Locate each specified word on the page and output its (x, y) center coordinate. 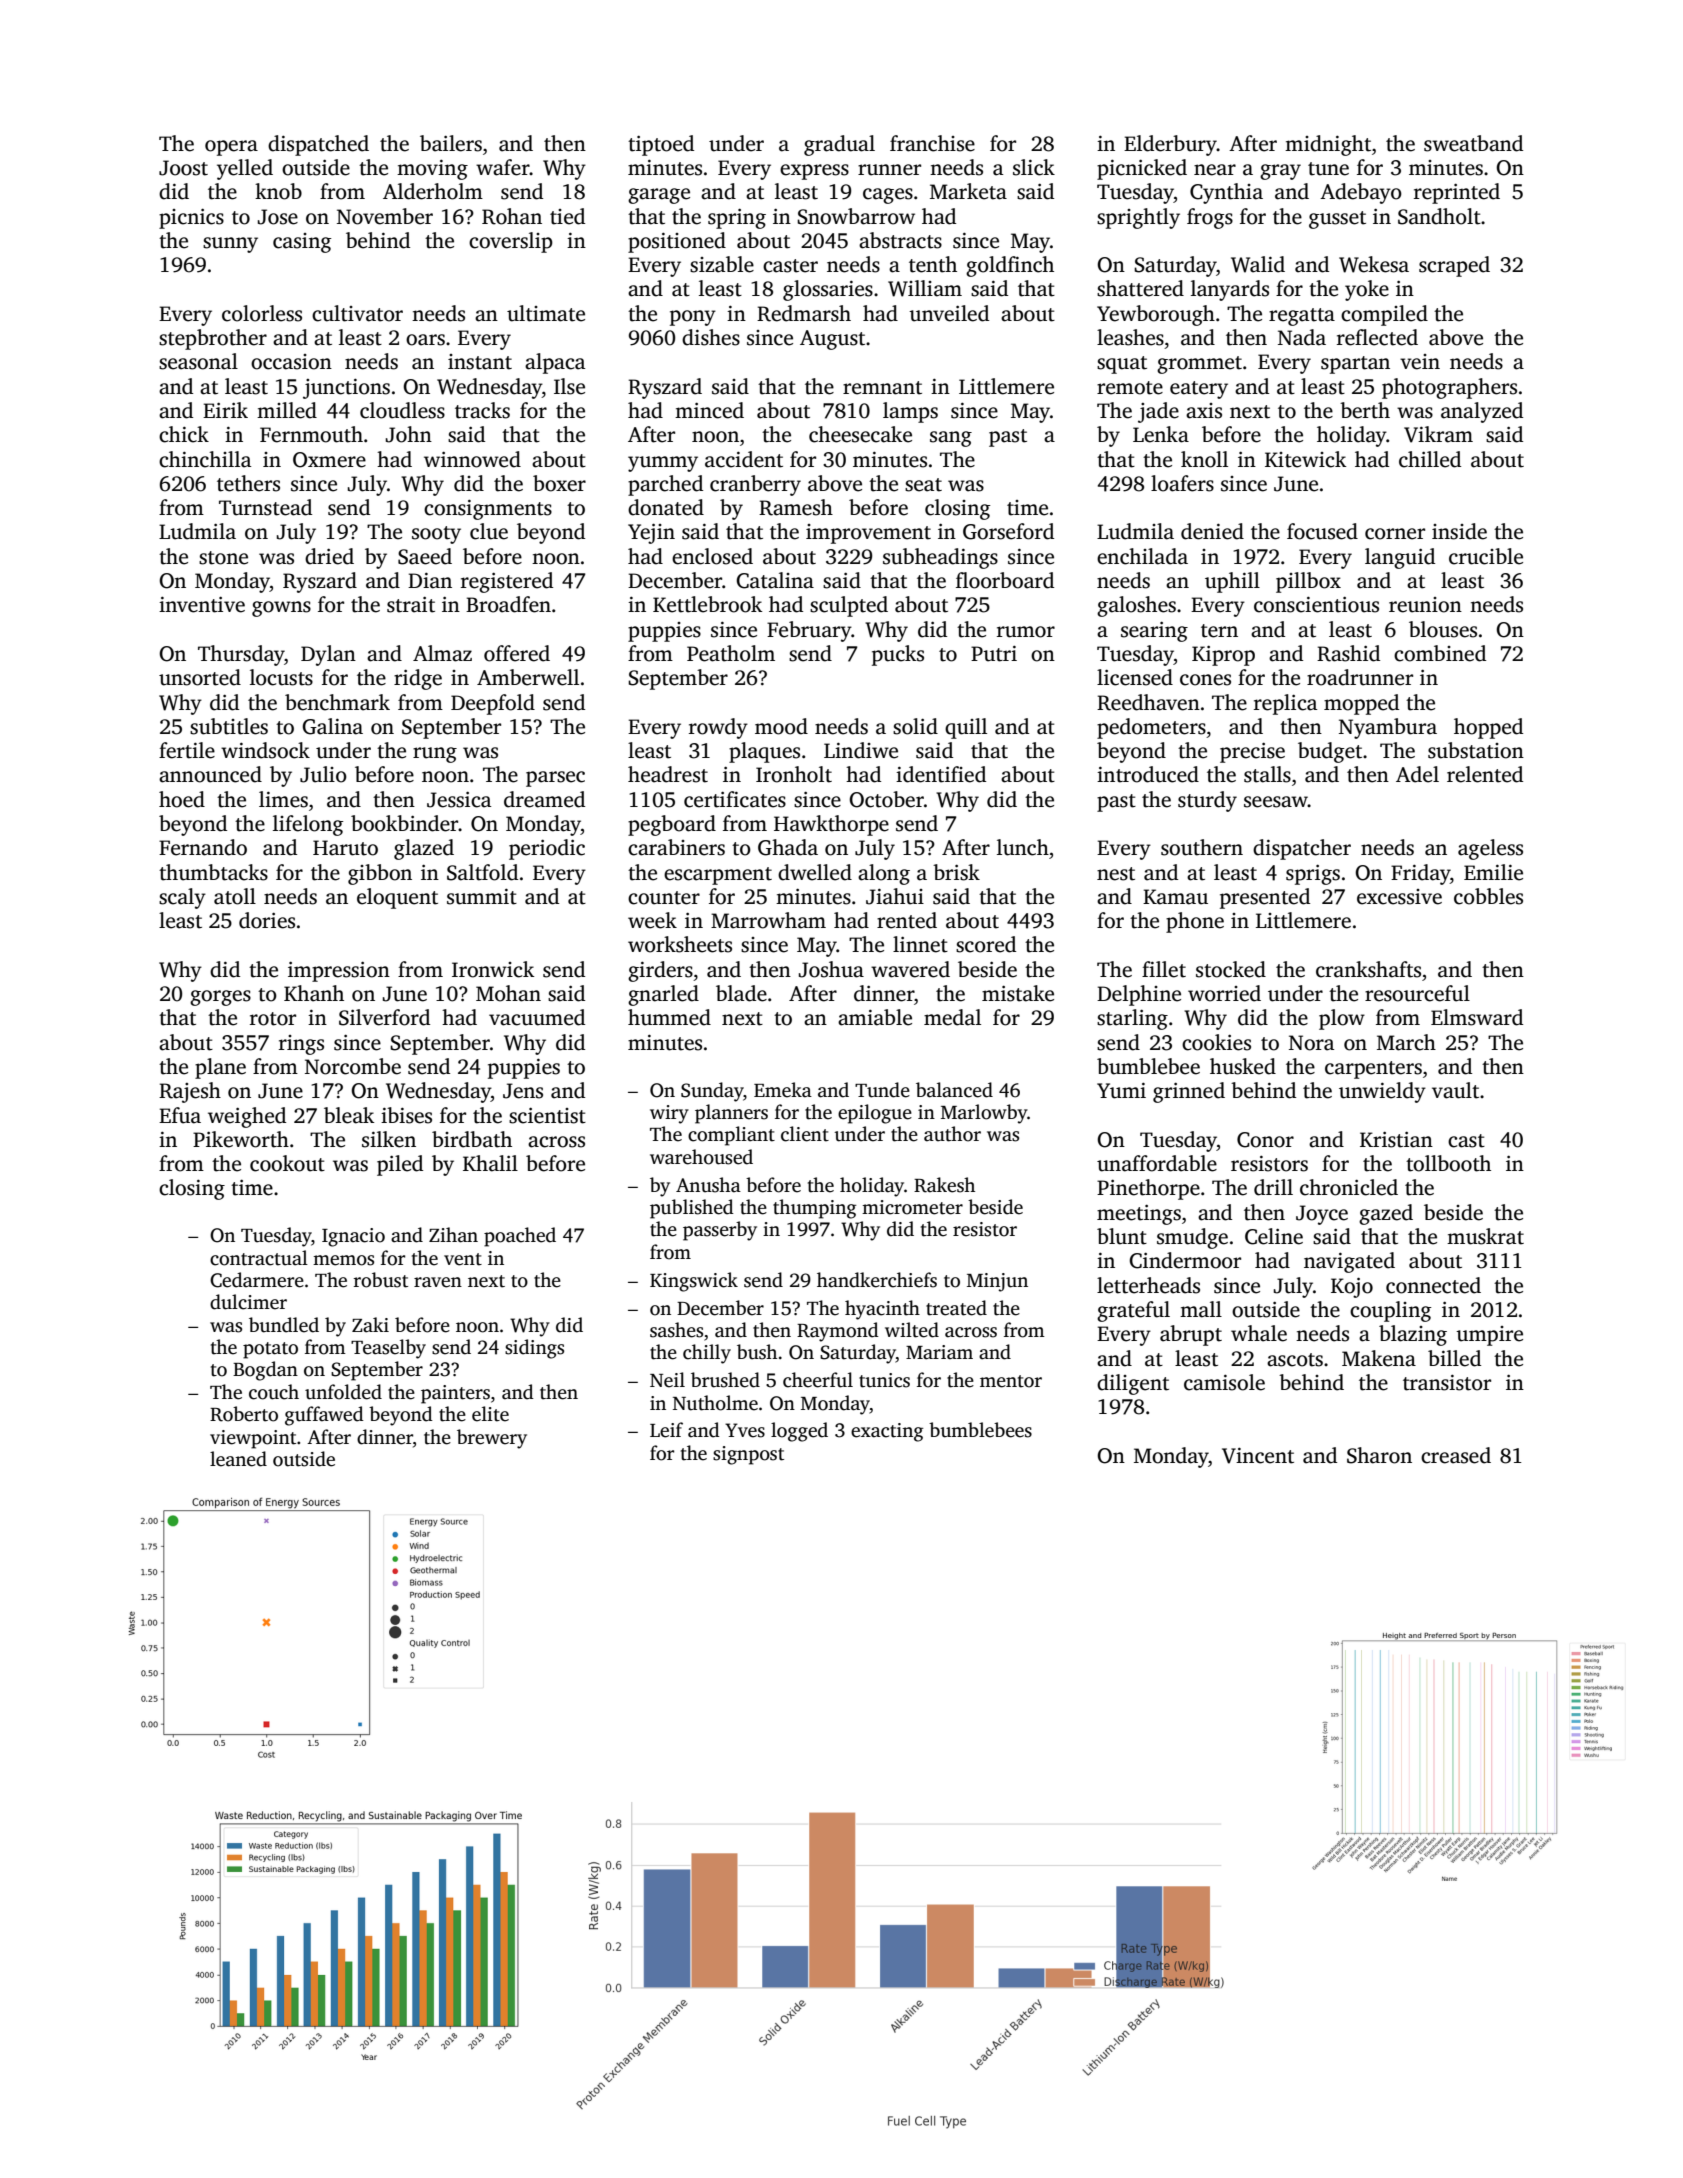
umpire (1489, 1336)
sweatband (1473, 143)
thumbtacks (213, 872)
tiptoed (661, 145)
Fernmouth (311, 434)
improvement (868, 534)
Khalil (490, 1163)
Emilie (1493, 872)
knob (278, 191)
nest (1116, 874)
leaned (238, 1459)
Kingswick (694, 1282)
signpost (748, 1455)
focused (1322, 531)
